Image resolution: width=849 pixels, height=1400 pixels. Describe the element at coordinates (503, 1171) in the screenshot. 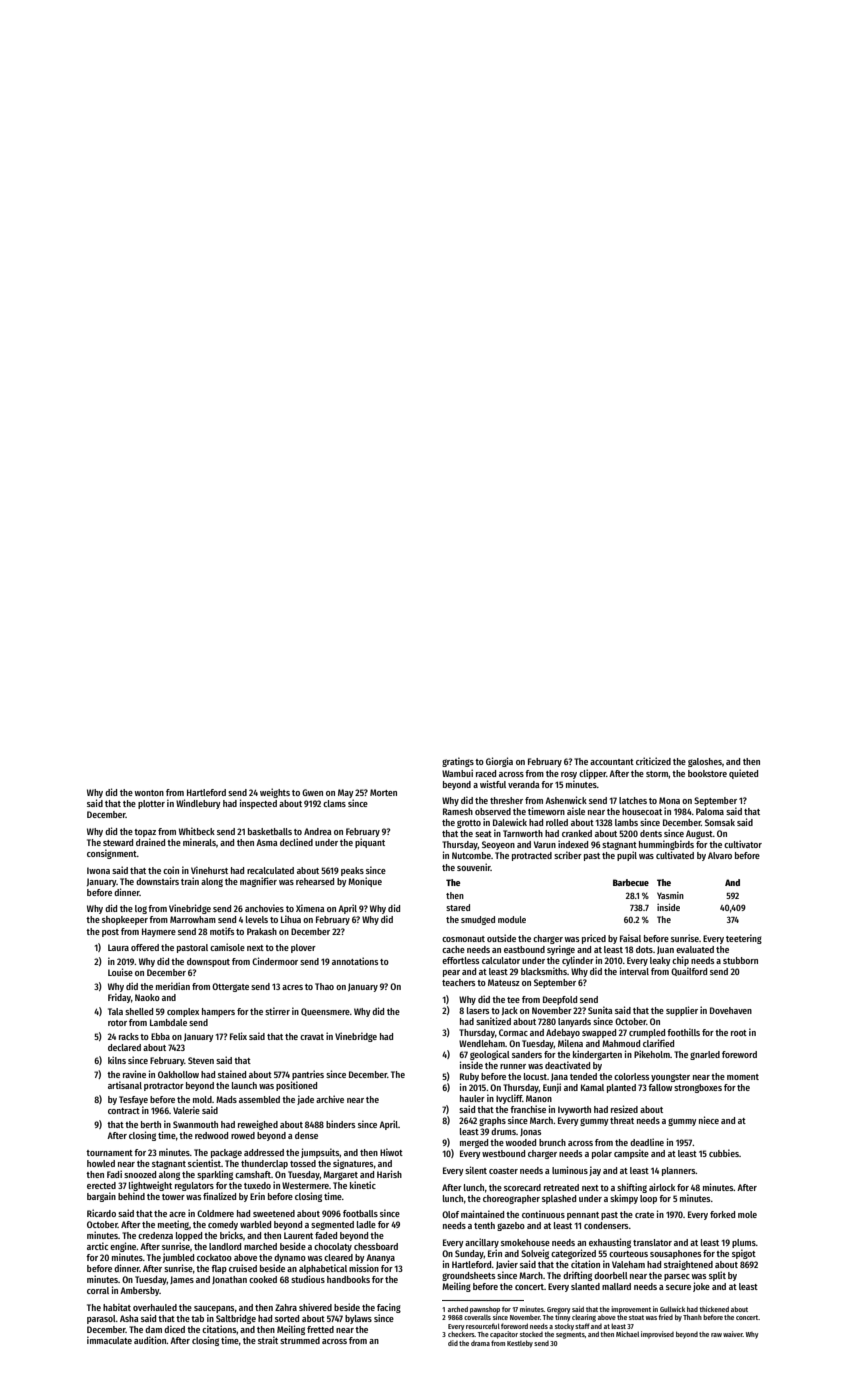

I see `coaster` at that location.
